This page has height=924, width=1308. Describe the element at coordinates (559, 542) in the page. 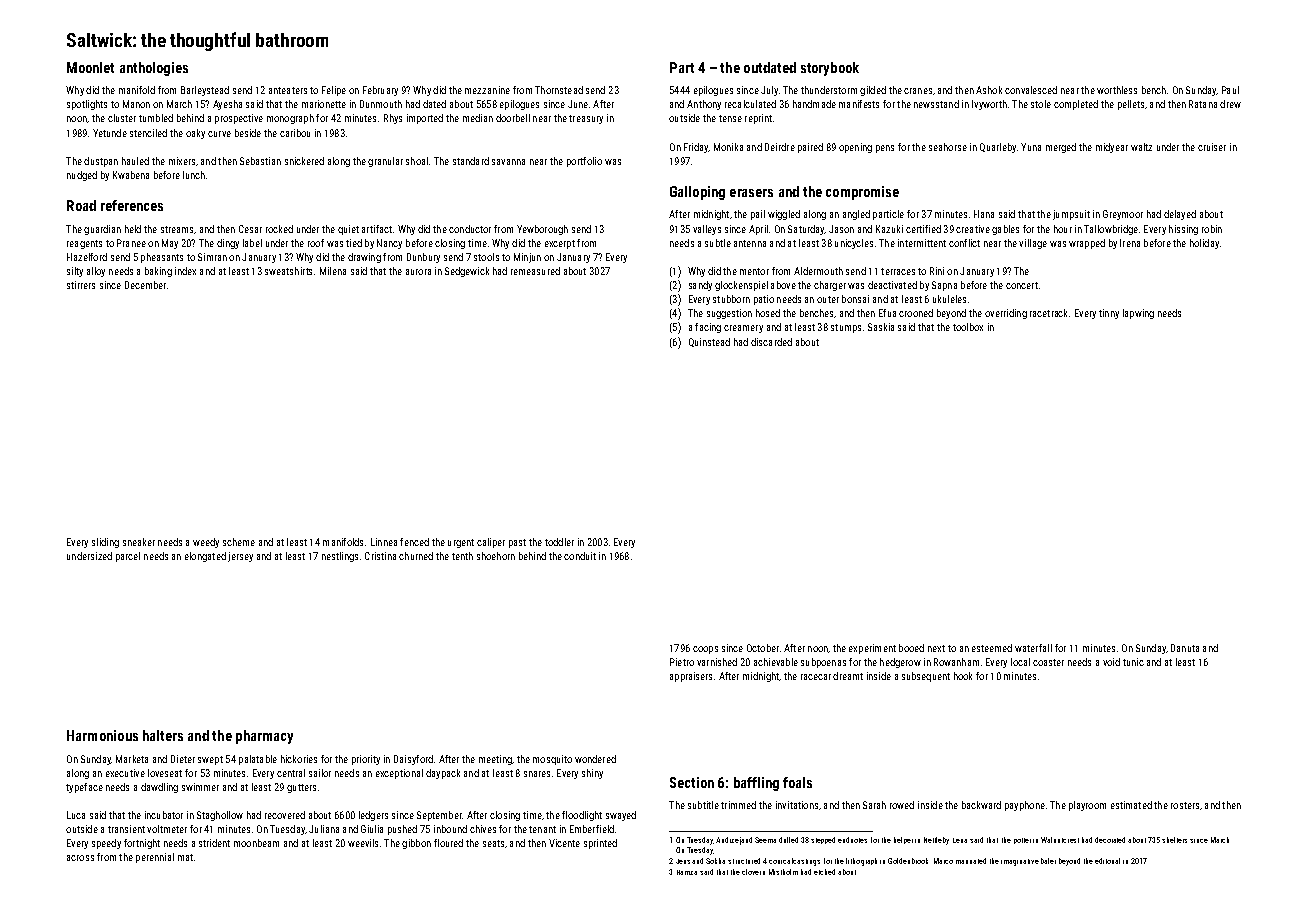

I see `toddler` at that location.
